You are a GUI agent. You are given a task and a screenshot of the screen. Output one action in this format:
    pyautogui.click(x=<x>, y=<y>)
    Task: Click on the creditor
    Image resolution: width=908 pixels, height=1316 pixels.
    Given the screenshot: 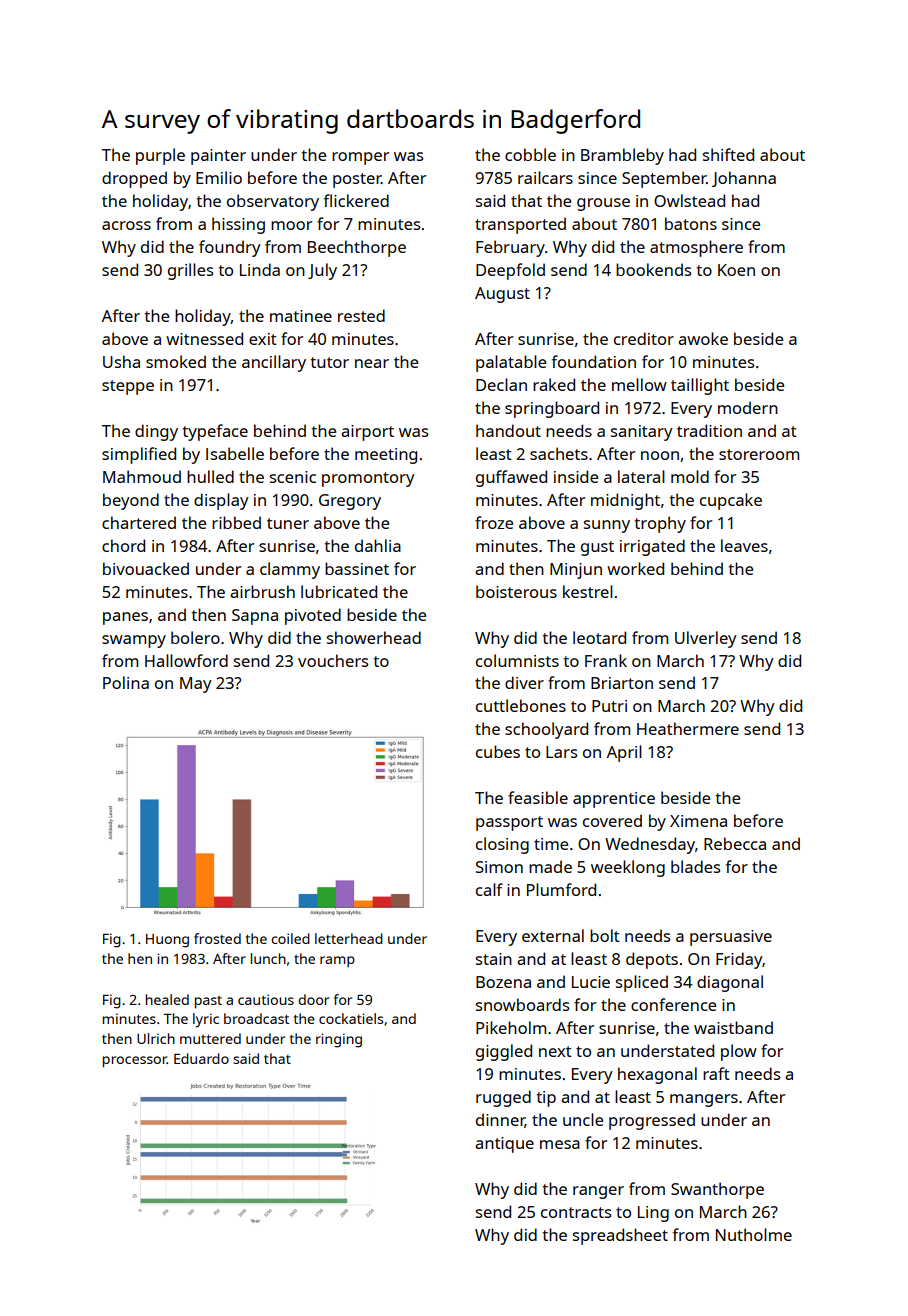 What is the action you would take?
    pyautogui.click(x=644, y=338)
